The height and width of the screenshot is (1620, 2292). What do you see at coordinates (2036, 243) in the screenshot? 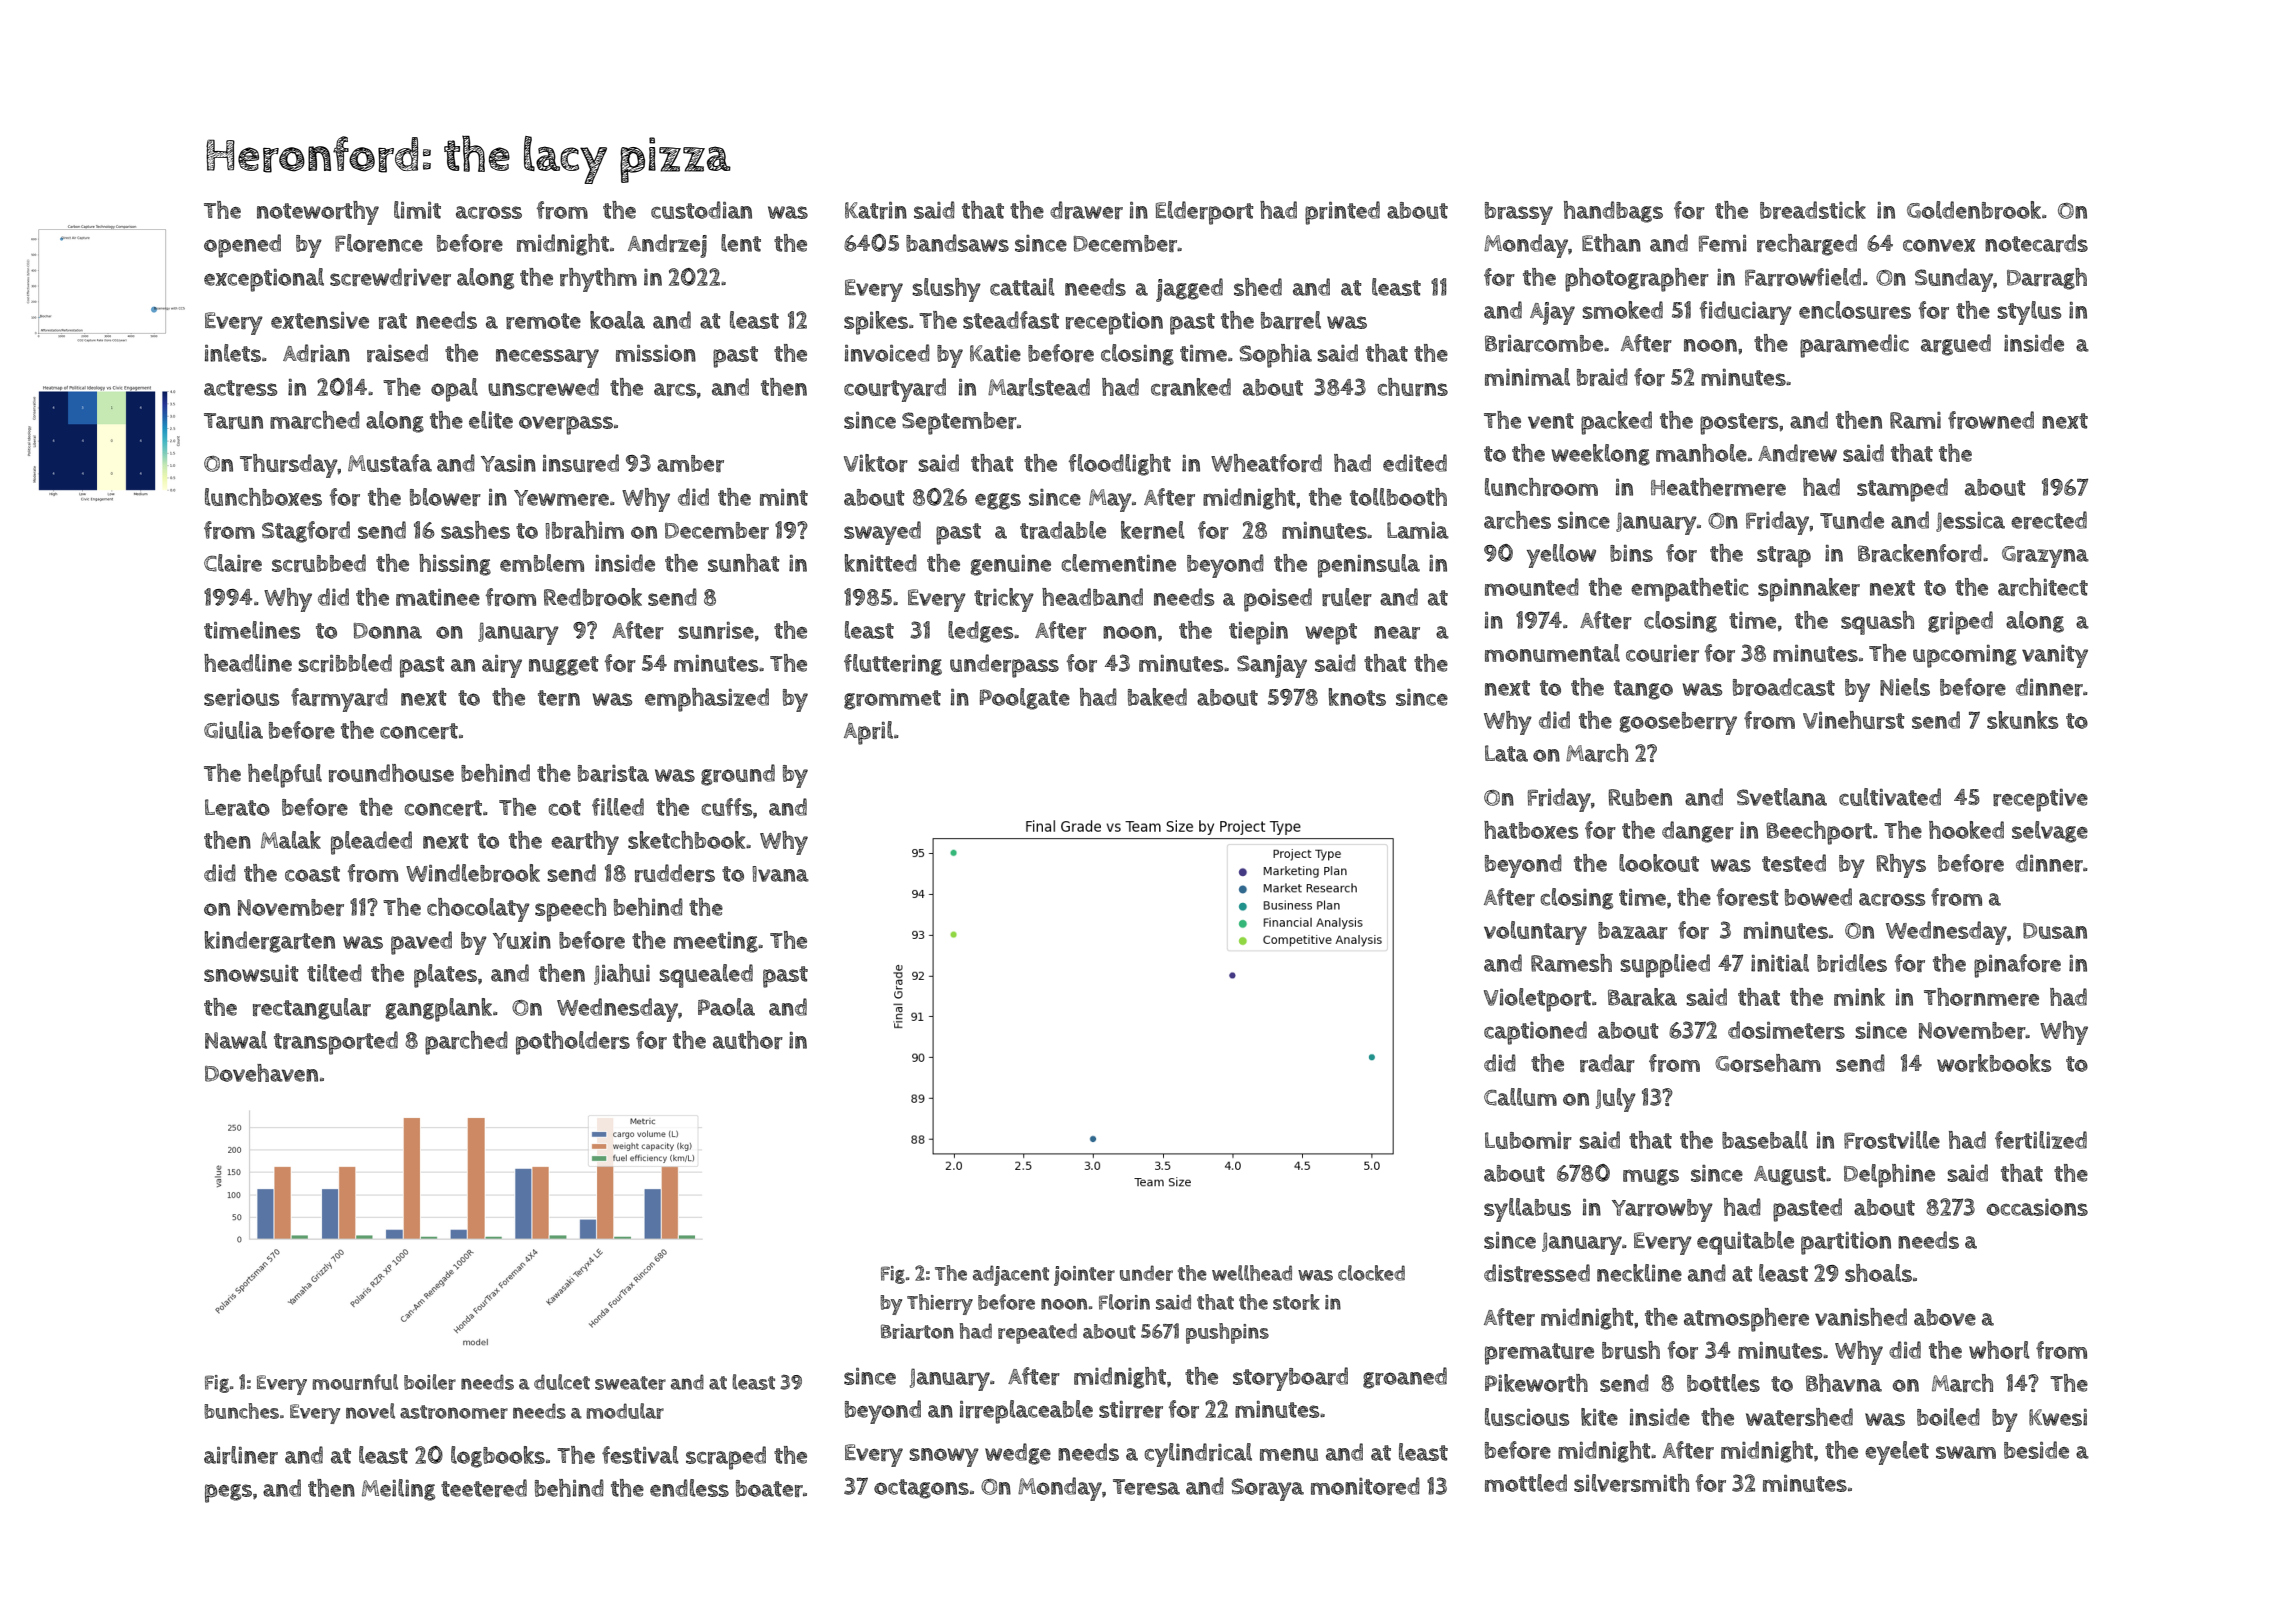
I see `notecards` at bounding box center [2036, 243].
